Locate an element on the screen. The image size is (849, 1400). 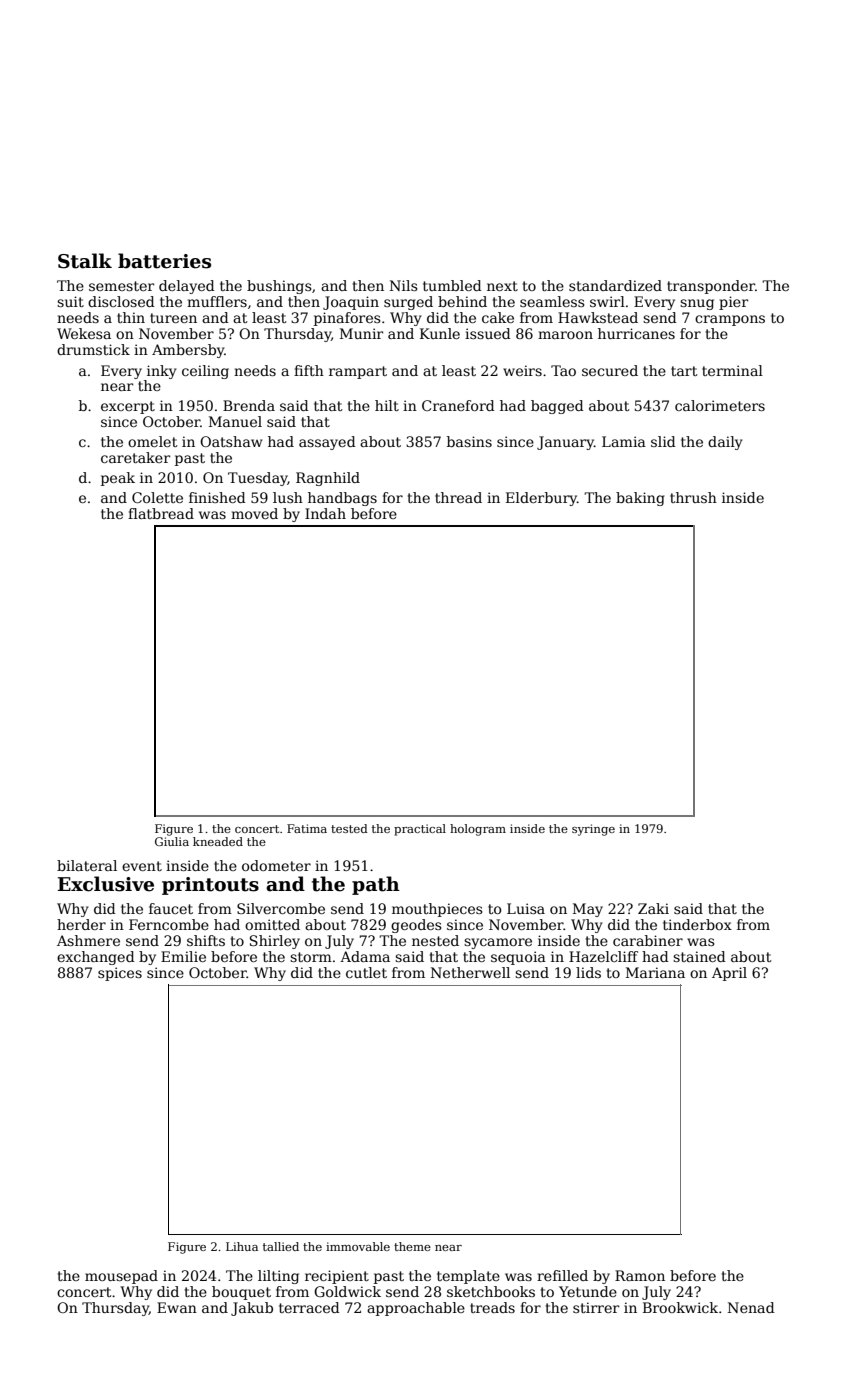
mousepad is located at coordinates (121, 1277).
